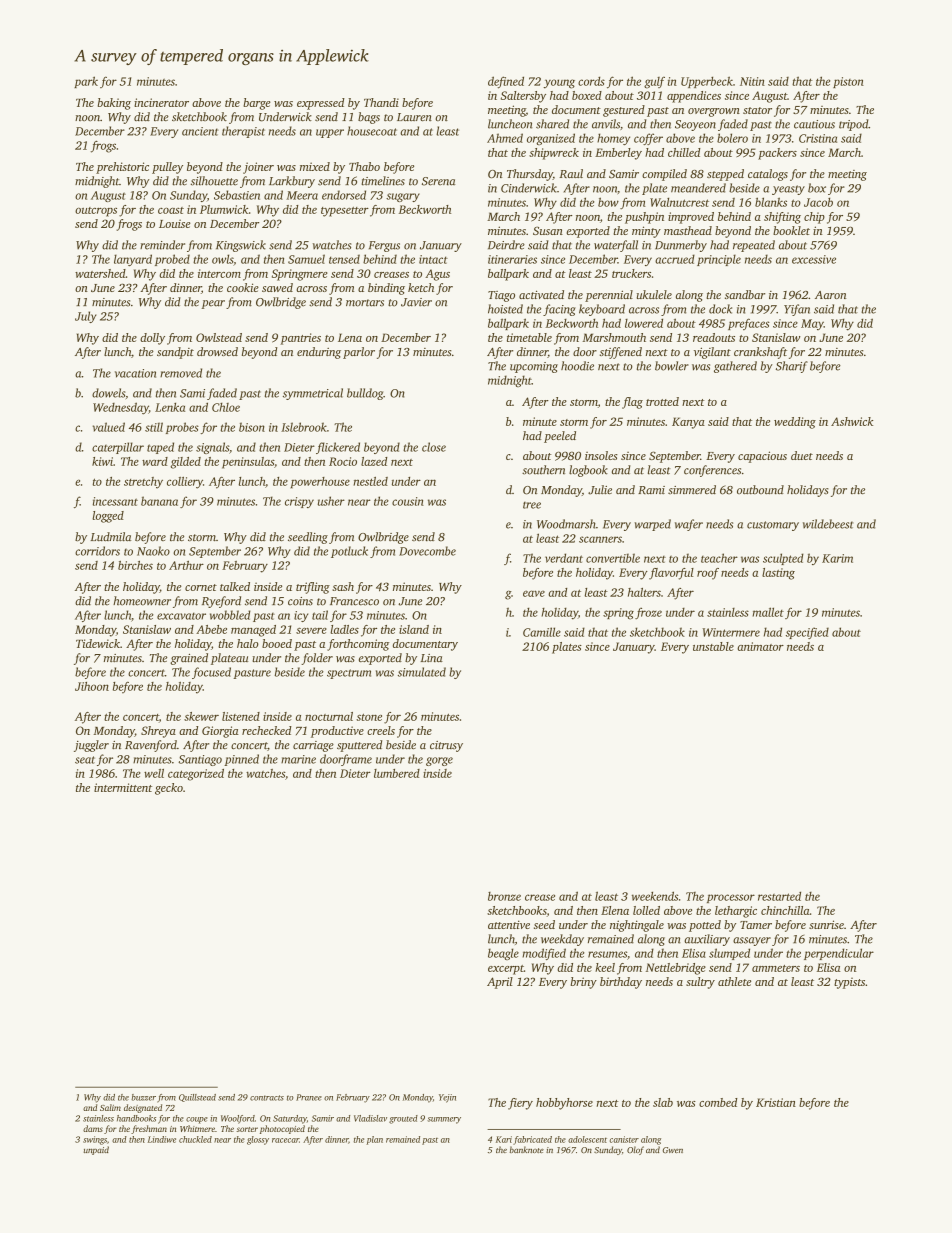 This image has width=952, height=1233. Describe the element at coordinates (520, 1104) in the image. I see `fiery` at that location.
